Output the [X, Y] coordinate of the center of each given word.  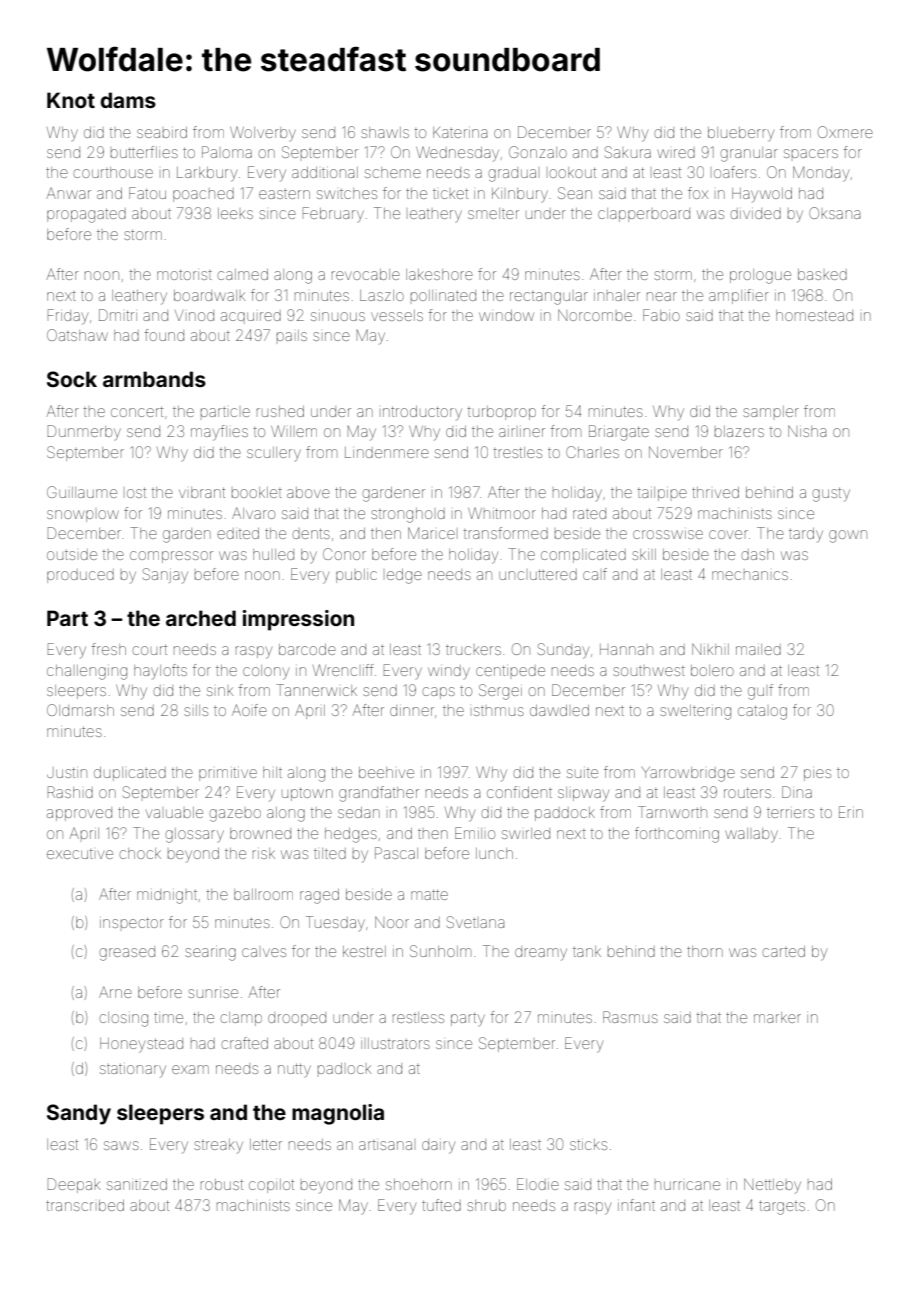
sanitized [137, 1184]
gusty [831, 494]
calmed [243, 274]
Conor [344, 554]
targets [782, 1207]
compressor [171, 557]
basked [822, 274]
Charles [592, 452]
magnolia [338, 1114]
